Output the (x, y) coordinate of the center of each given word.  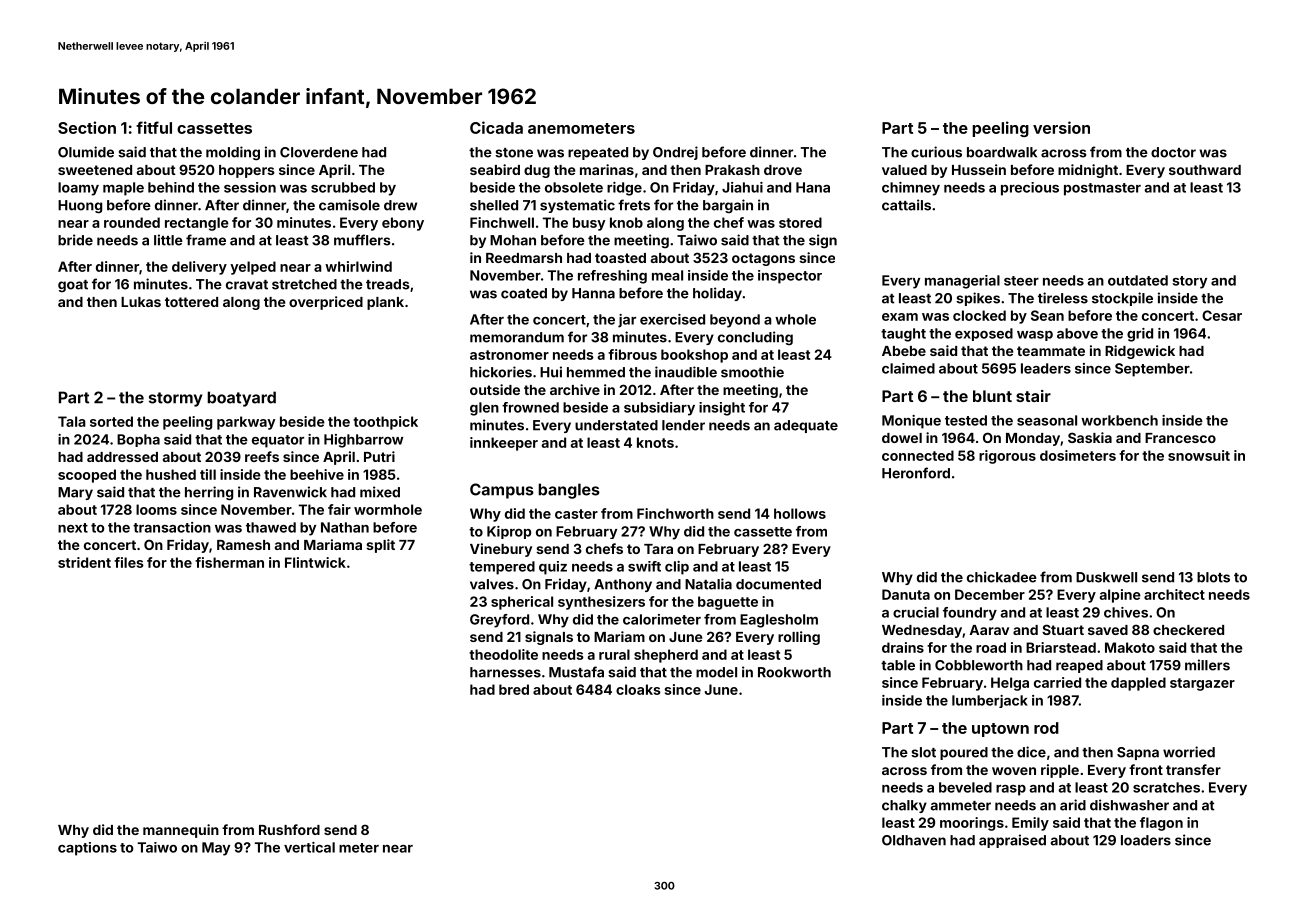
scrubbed (343, 187)
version (1061, 127)
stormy (175, 399)
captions (87, 849)
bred (514, 689)
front (1146, 769)
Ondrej (675, 153)
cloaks (638, 689)
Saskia (1090, 437)
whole (795, 319)
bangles (569, 491)
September (1152, 370)
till (208, 474)
